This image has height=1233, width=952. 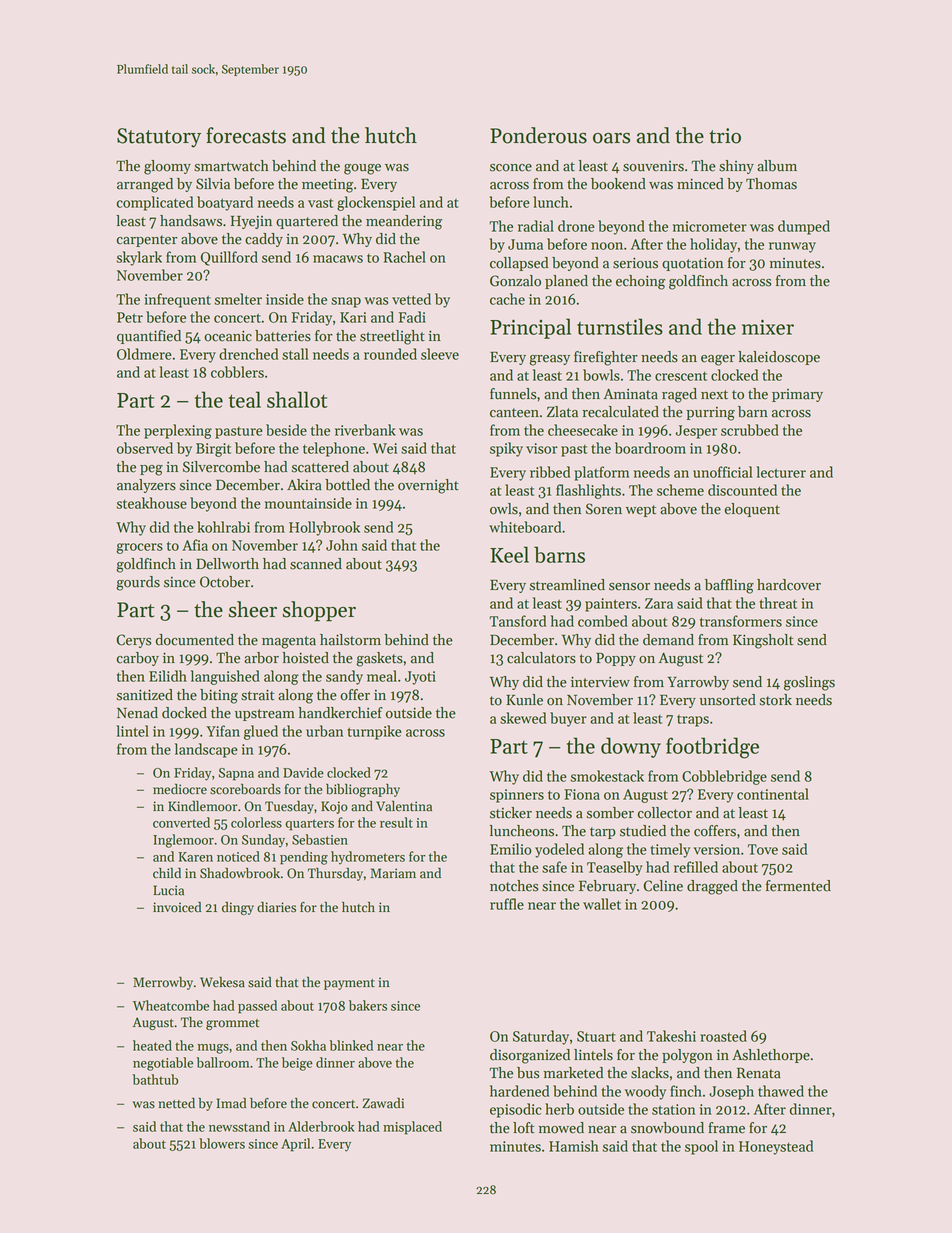 What do you see at coordinates (138, 583) in the image?
I see `gourds` at bounding box center [138, 583].
